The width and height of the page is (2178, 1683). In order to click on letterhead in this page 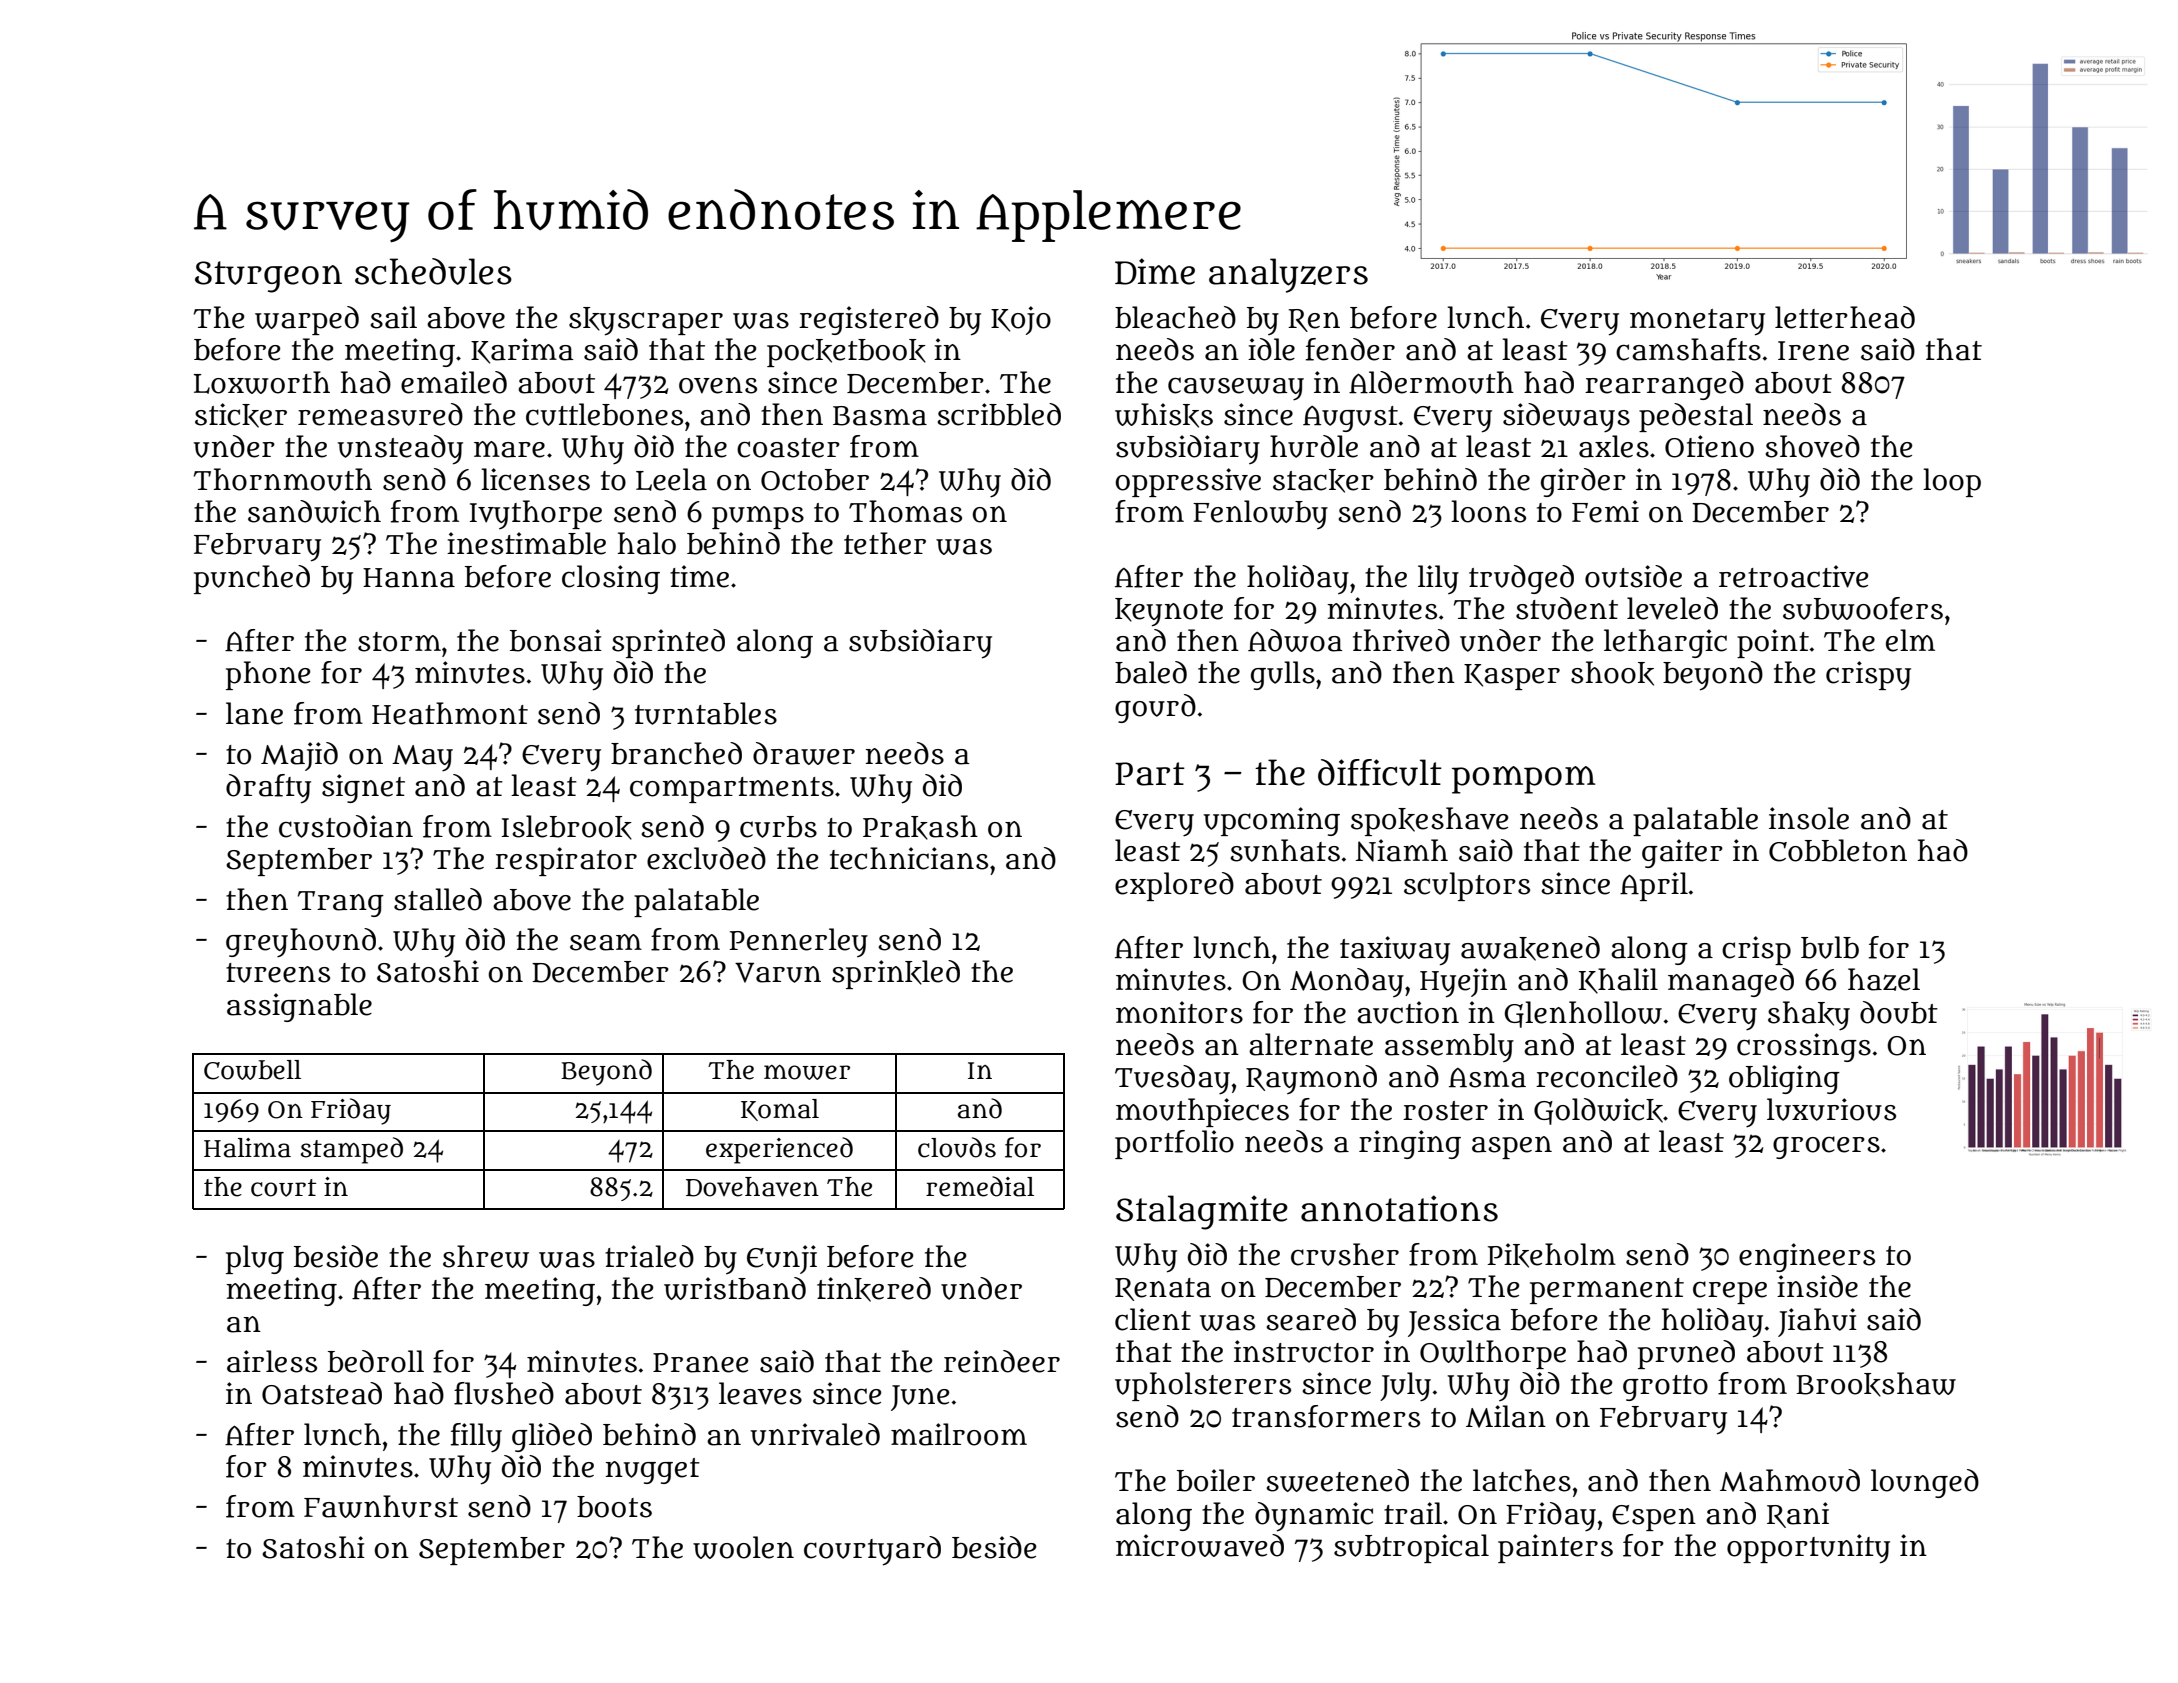, I will do `click(1845, 317)`.
